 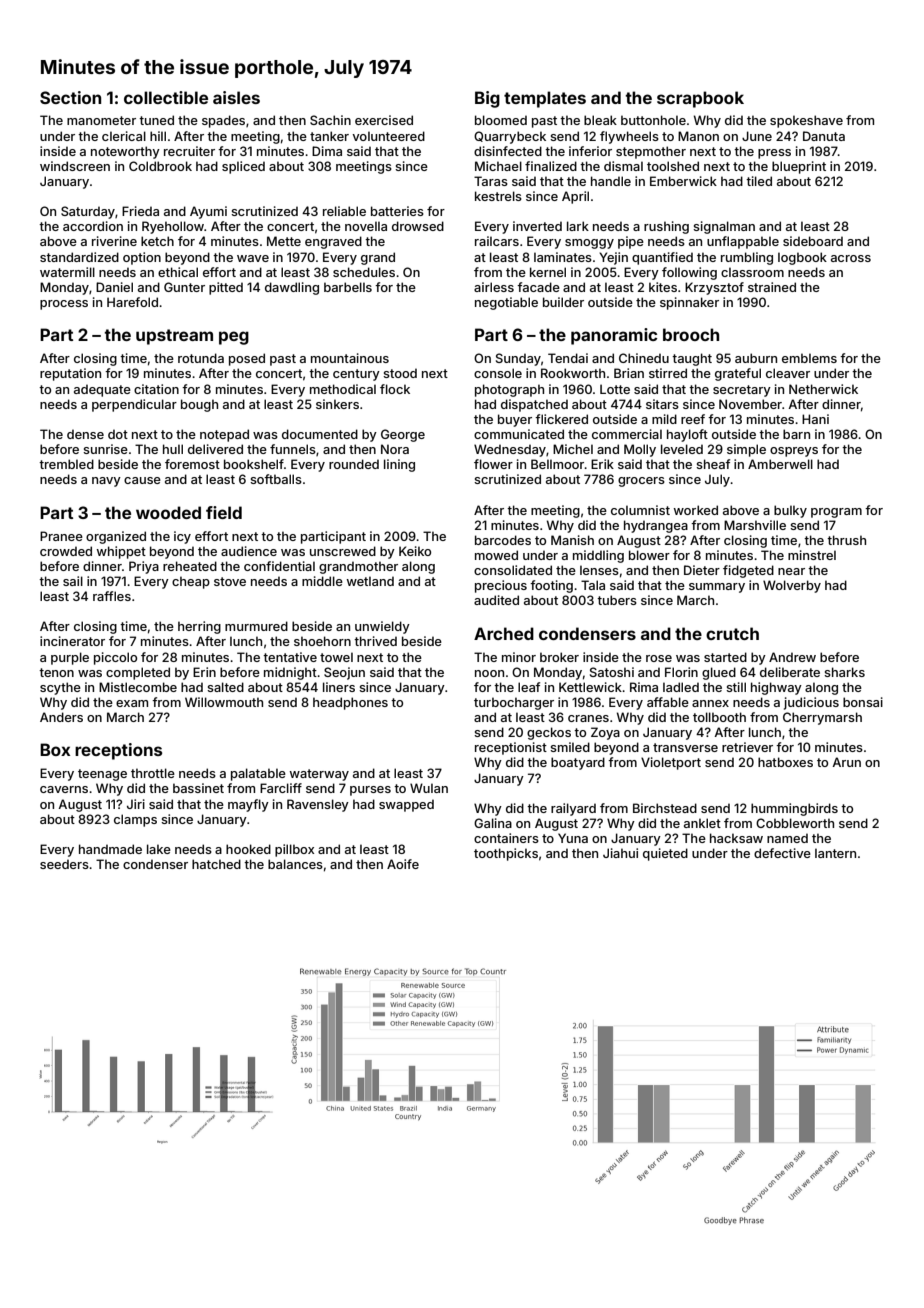 What do you see at coordinates (747, 258) in the screenshot?
I see `rumbling` at bounding box center [747, 258].
